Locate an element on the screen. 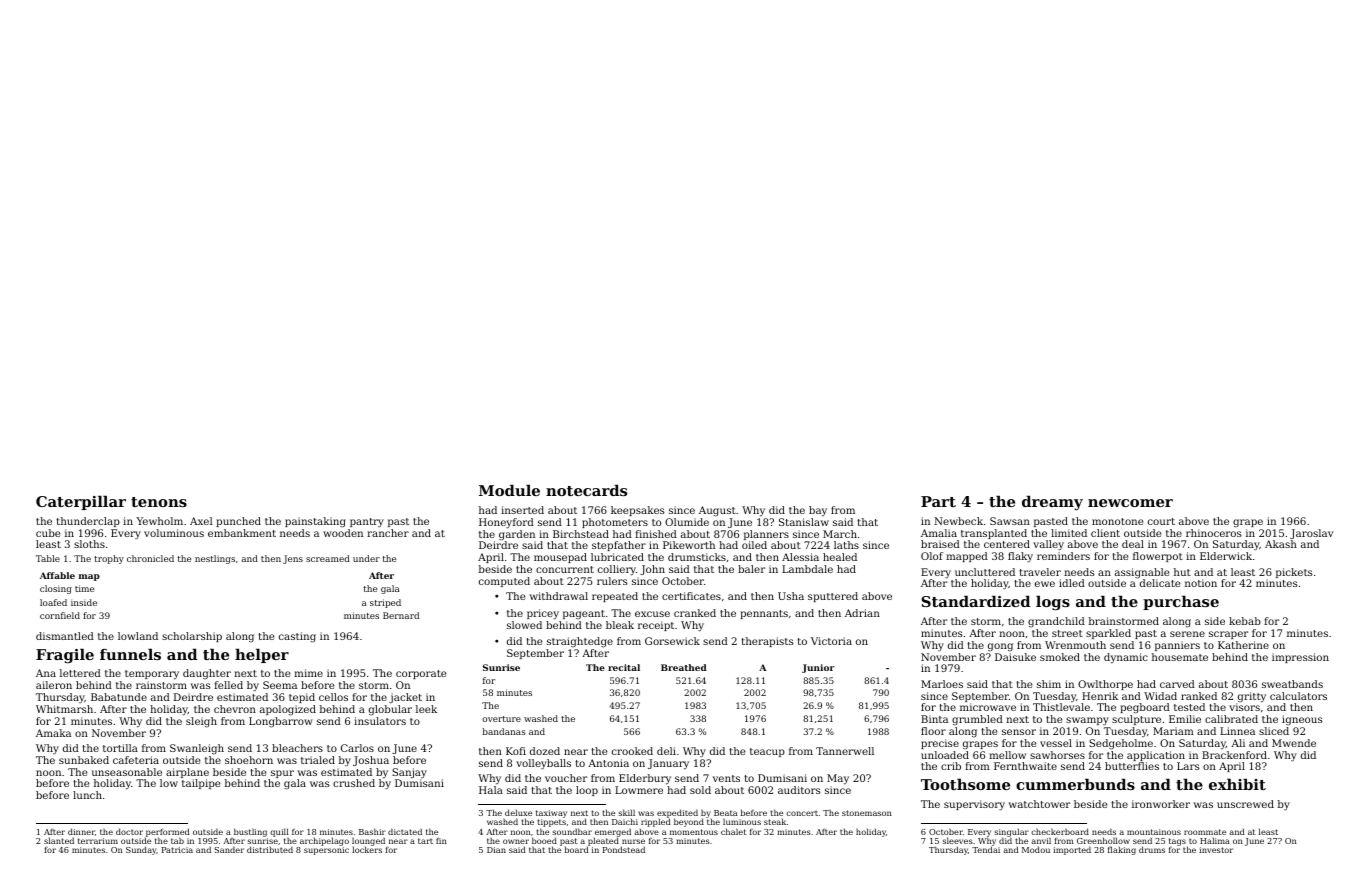 The image size is (1372, 887). nestlings is located at coordinates (215, 559).
